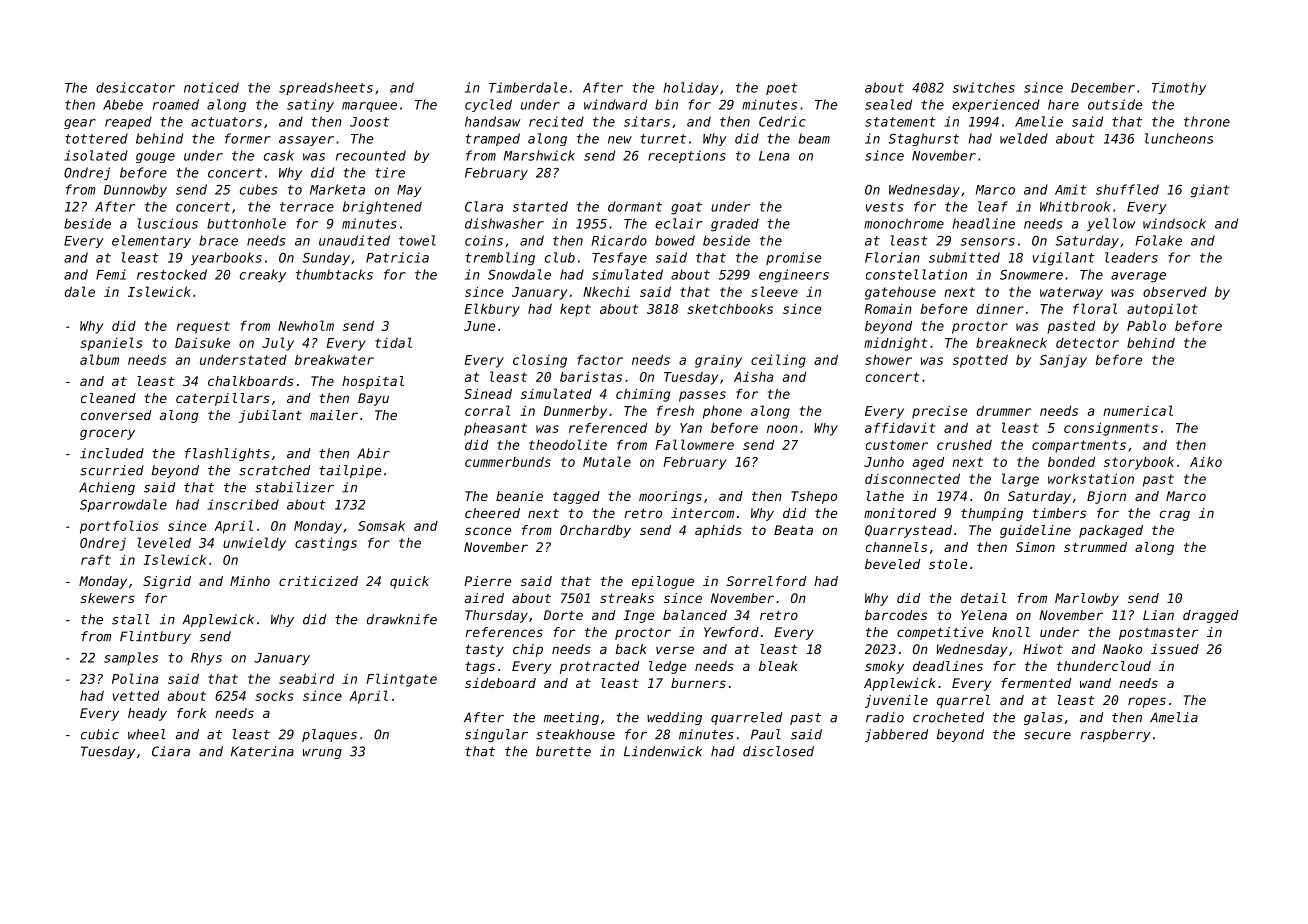 This screenshot has width=1308, height=924. What do you see at coordinates (131, 658) in the screenshot?
I see `samples` at bounding box center [131, 658].
